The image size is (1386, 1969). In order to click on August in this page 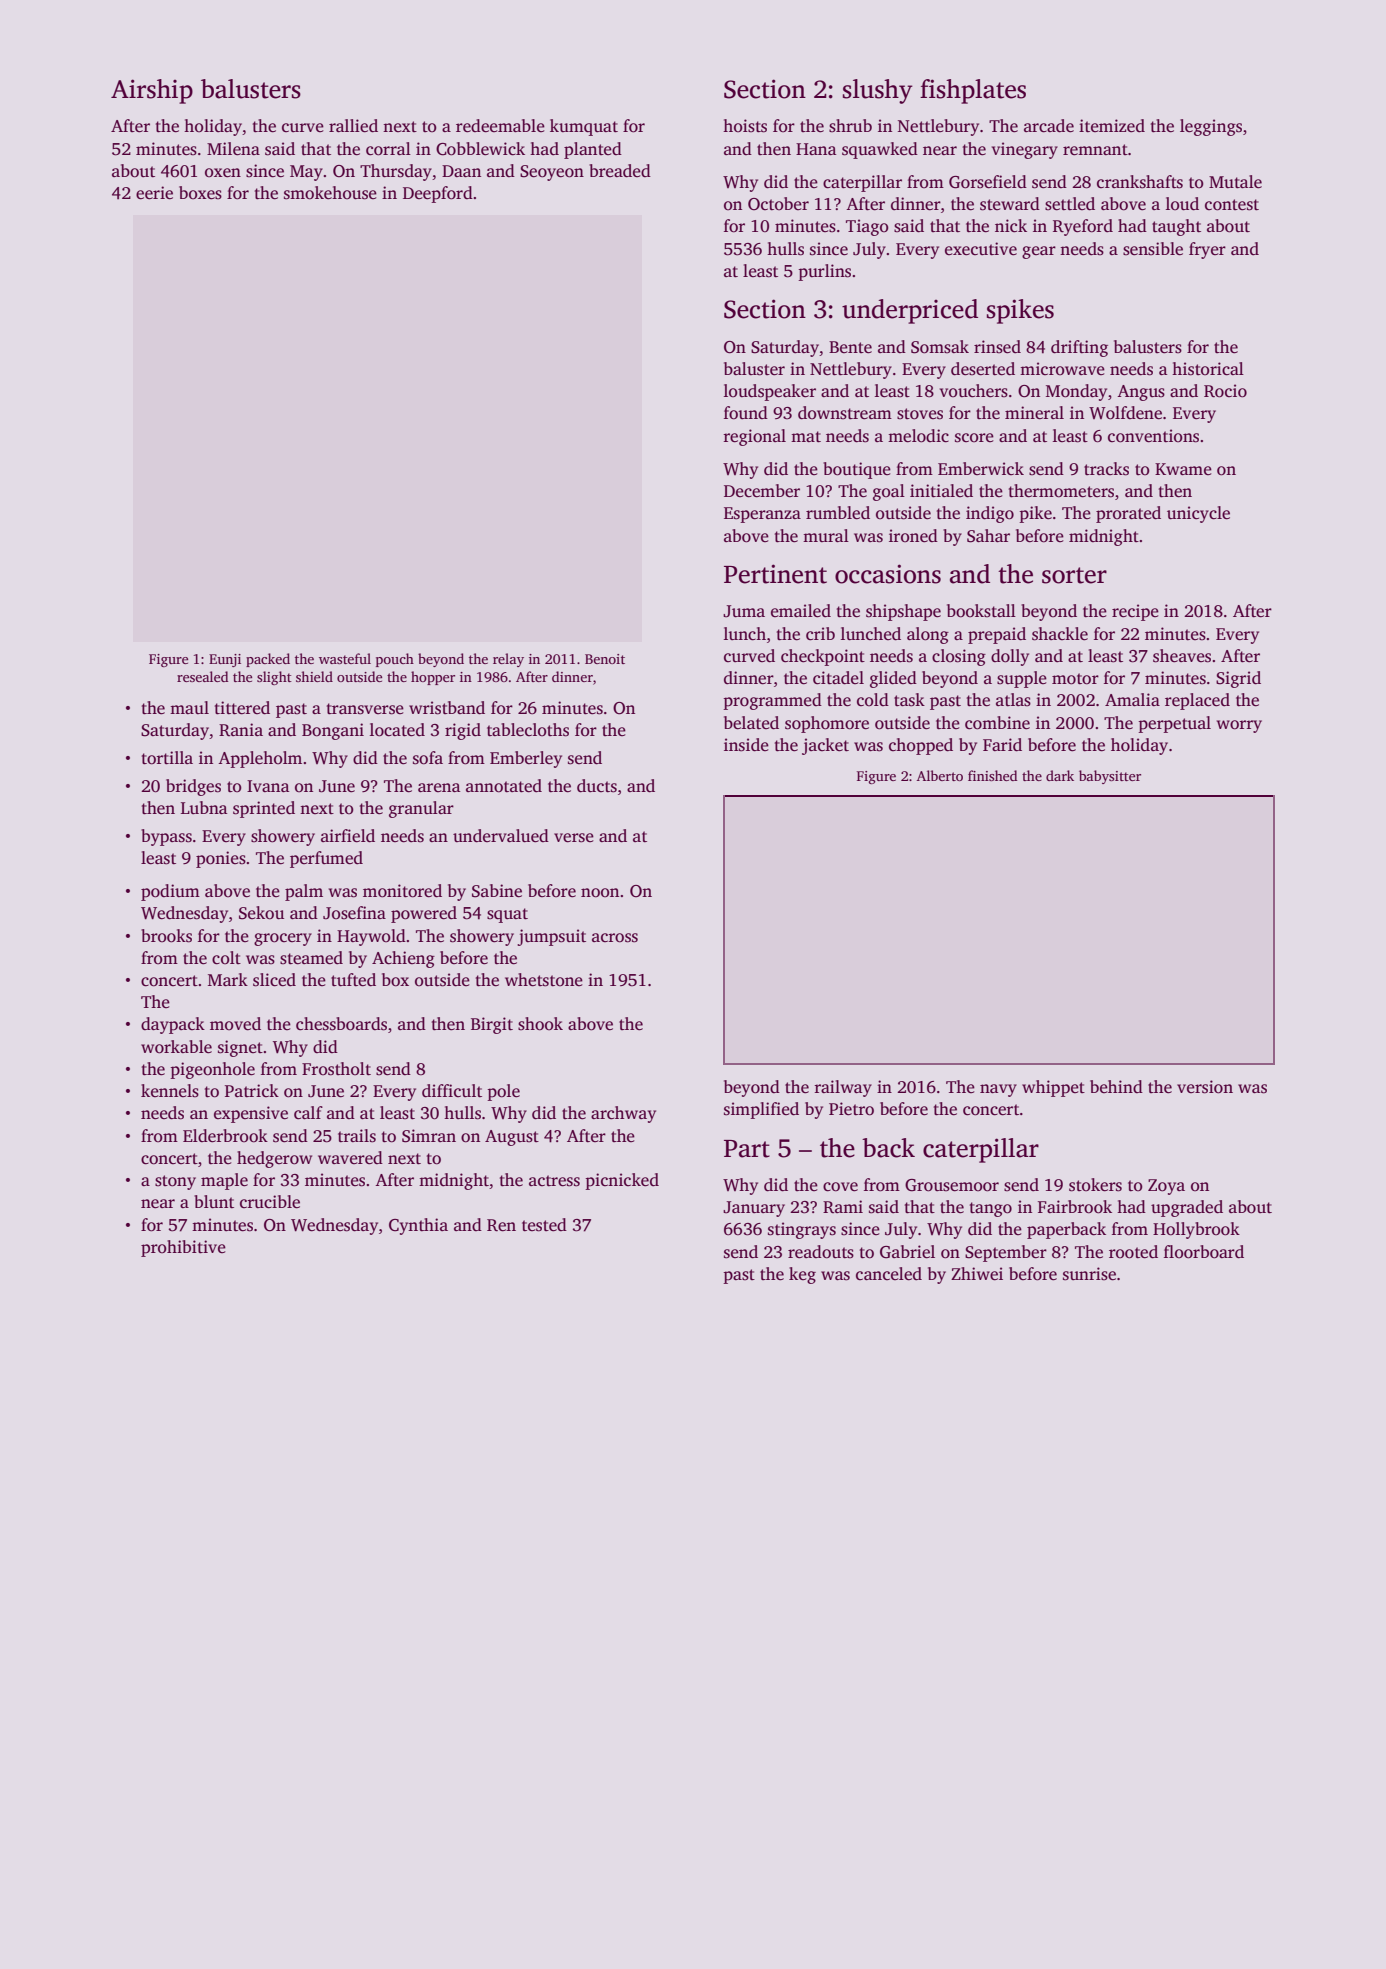, I will do `click(512, 1138)`.
